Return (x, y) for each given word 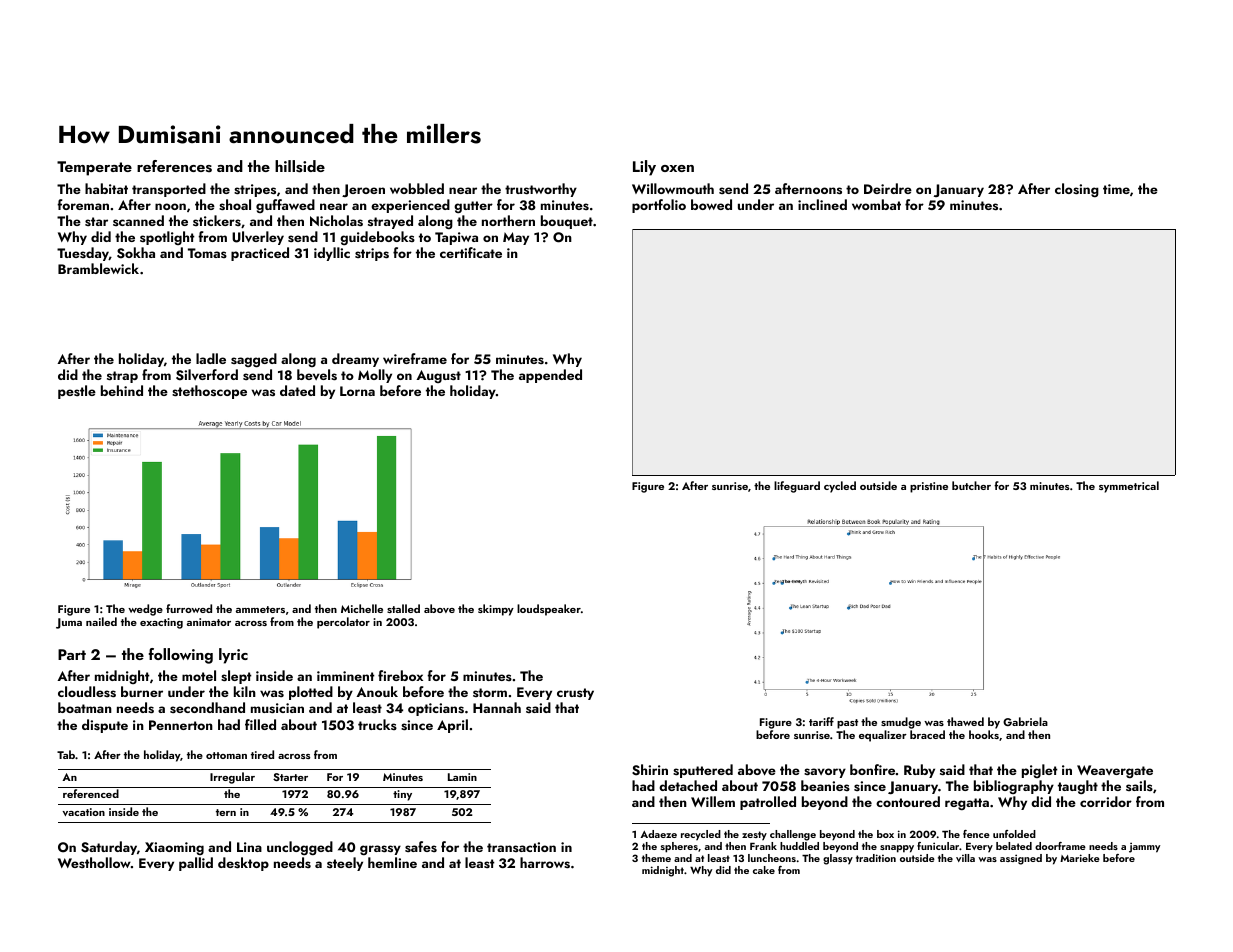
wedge (145, 610)
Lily (644, 168)
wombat (876, 204)
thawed (965, 721)
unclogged (300, 848)
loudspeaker (549, 610)
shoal (235, 205)
